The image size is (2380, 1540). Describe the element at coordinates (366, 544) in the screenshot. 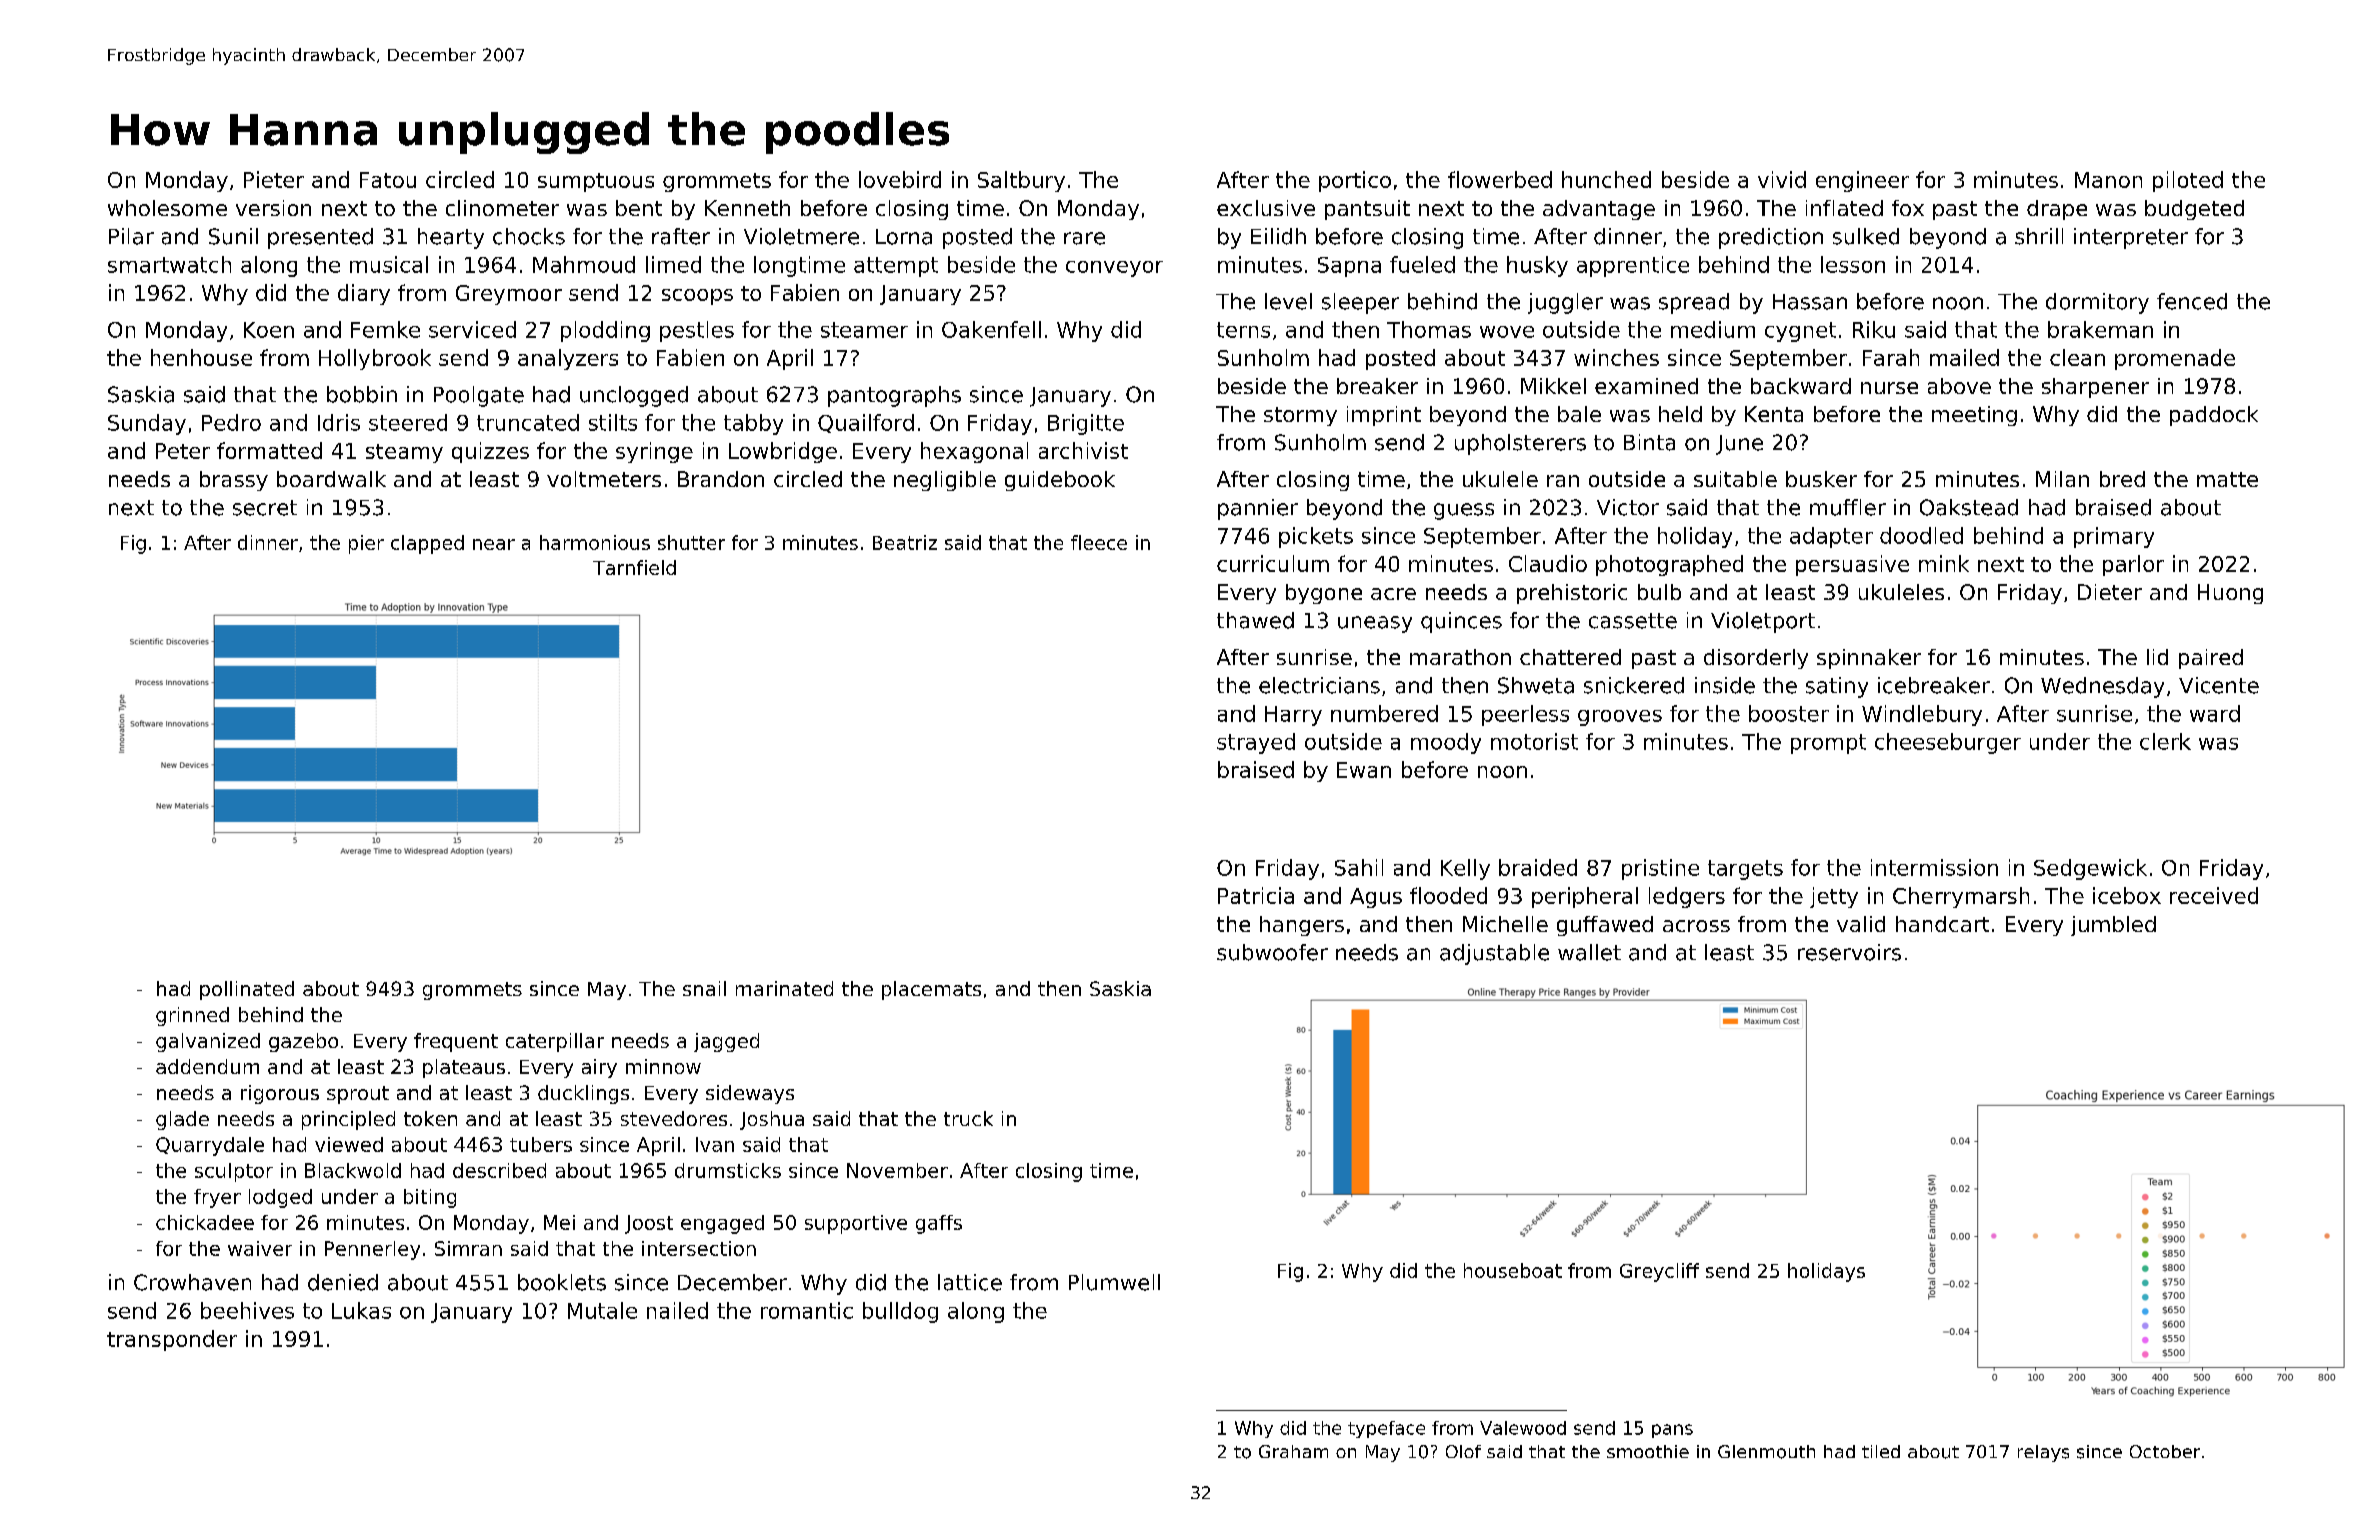

I see `pier` at that location.
